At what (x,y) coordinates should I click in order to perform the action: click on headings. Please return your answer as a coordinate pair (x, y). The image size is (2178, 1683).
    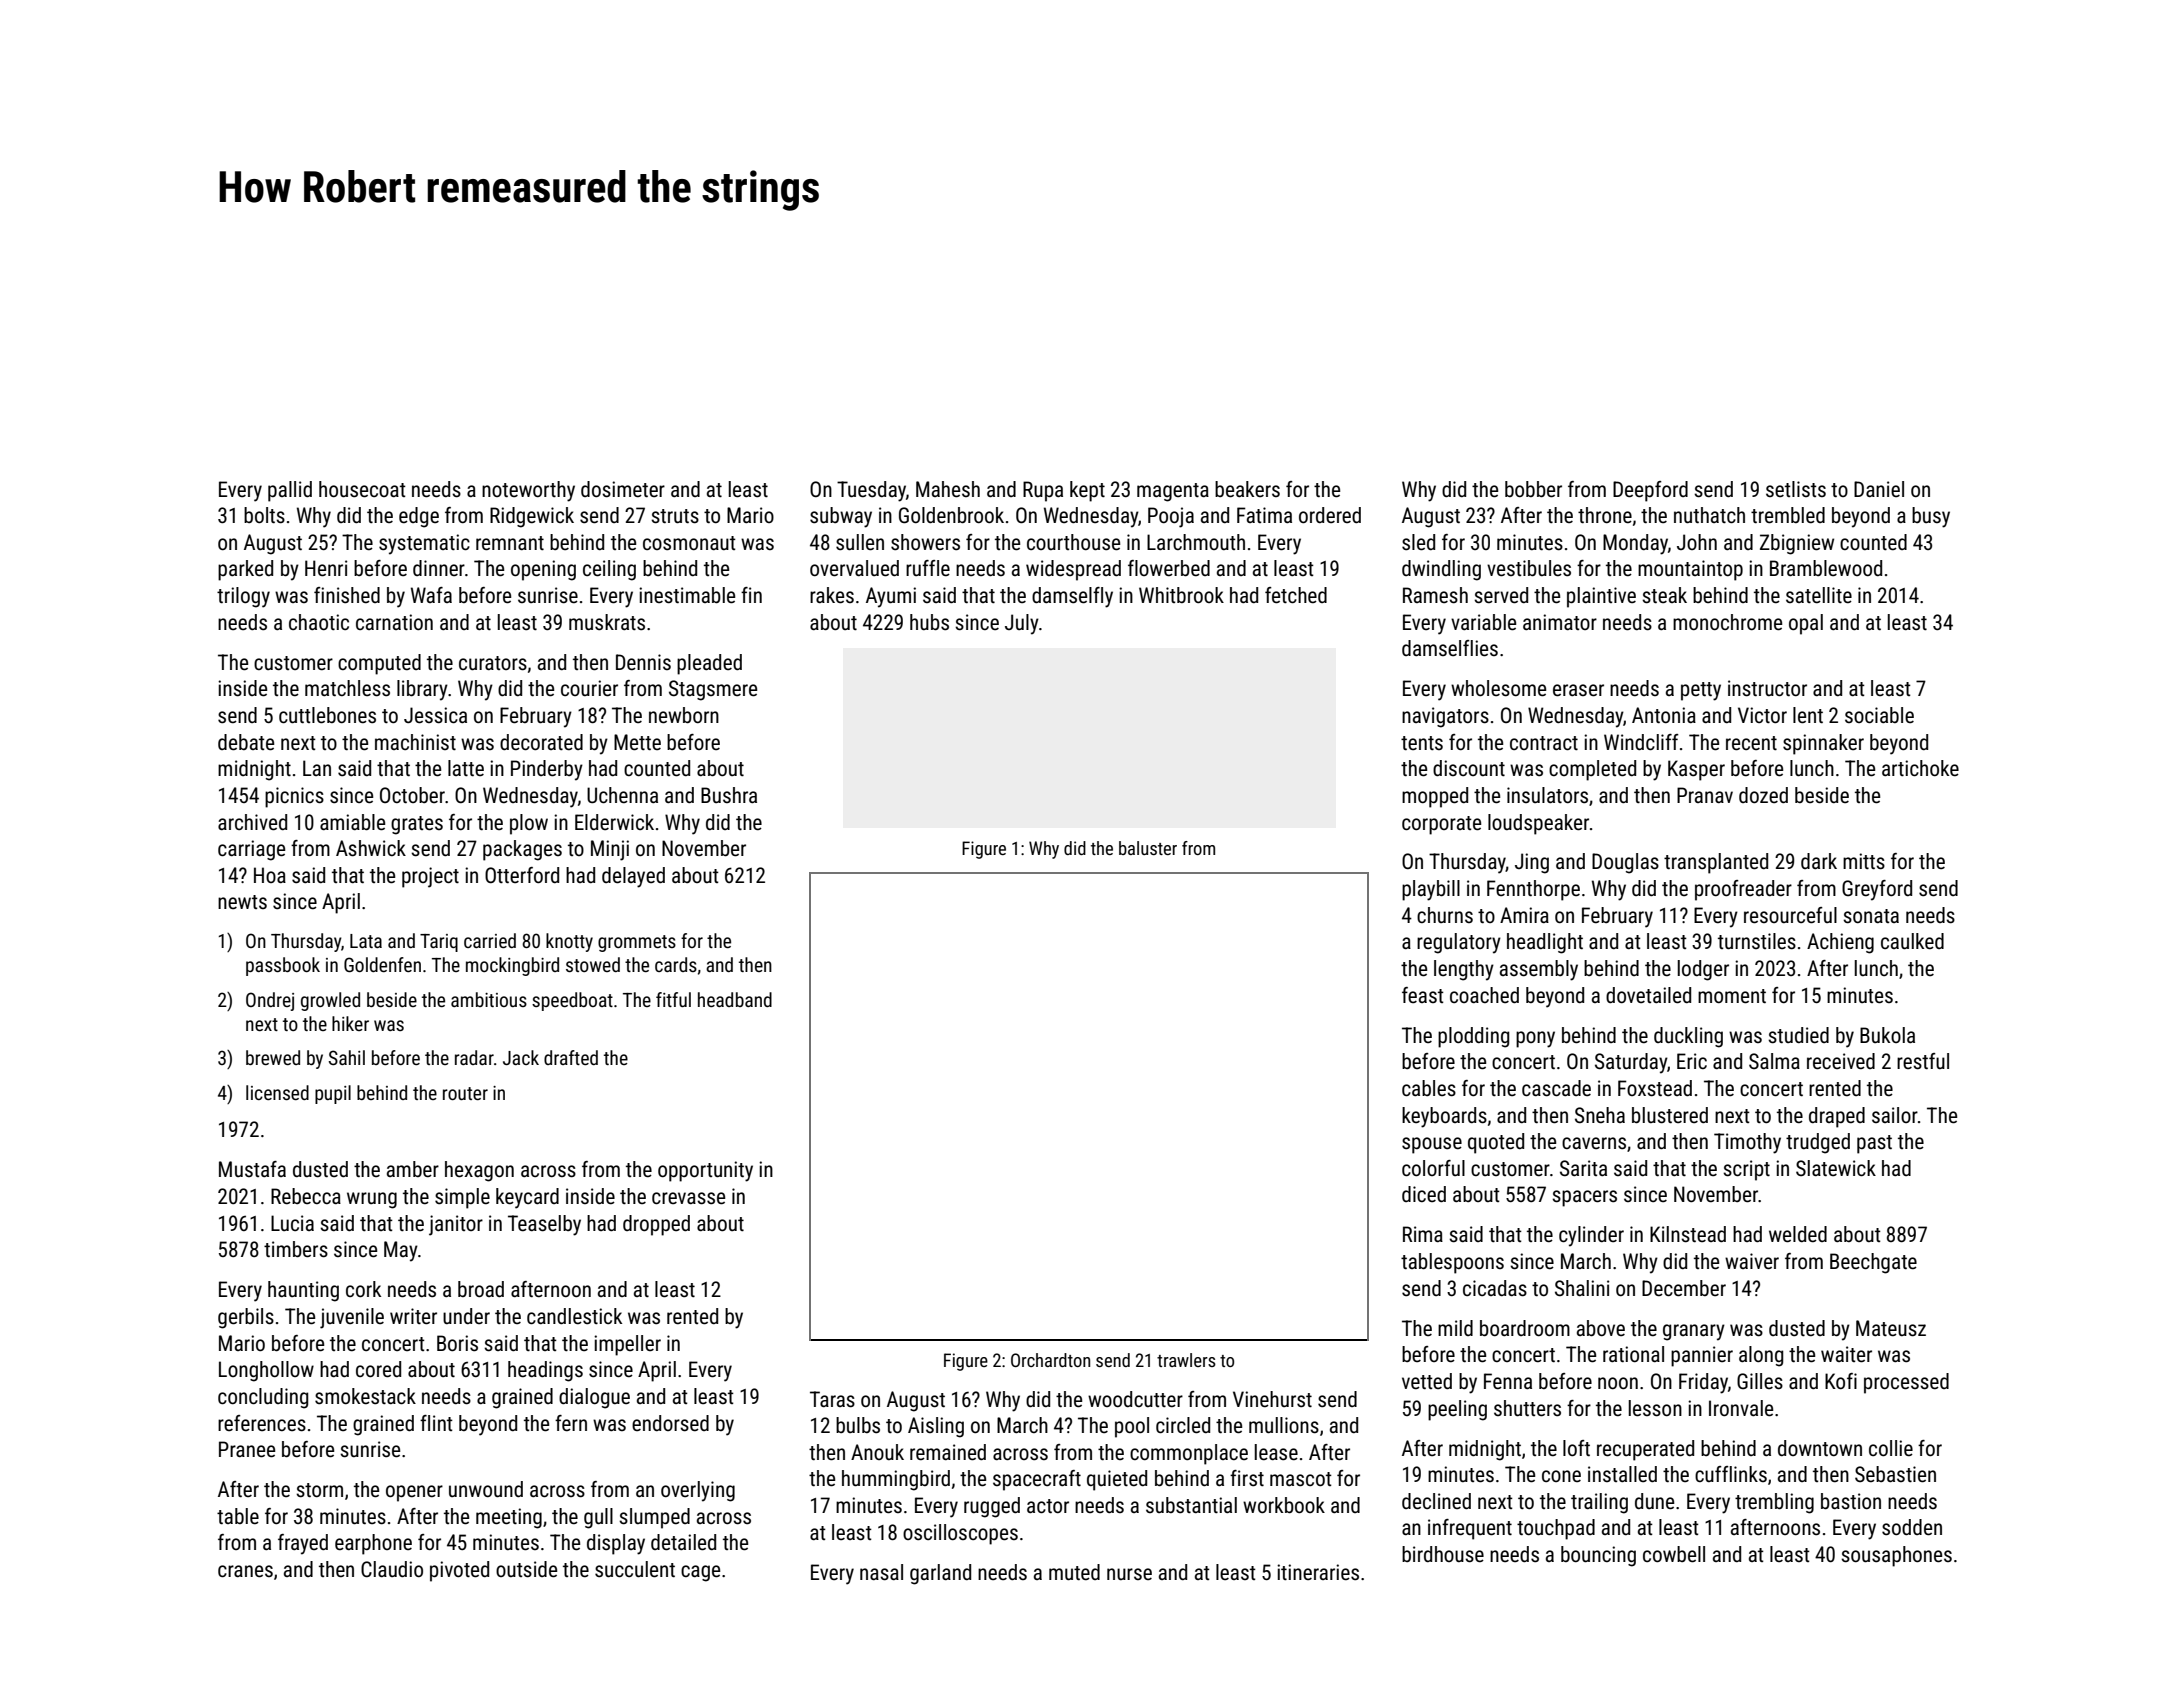
    Looking at the image, I should click on (545, 1371).
